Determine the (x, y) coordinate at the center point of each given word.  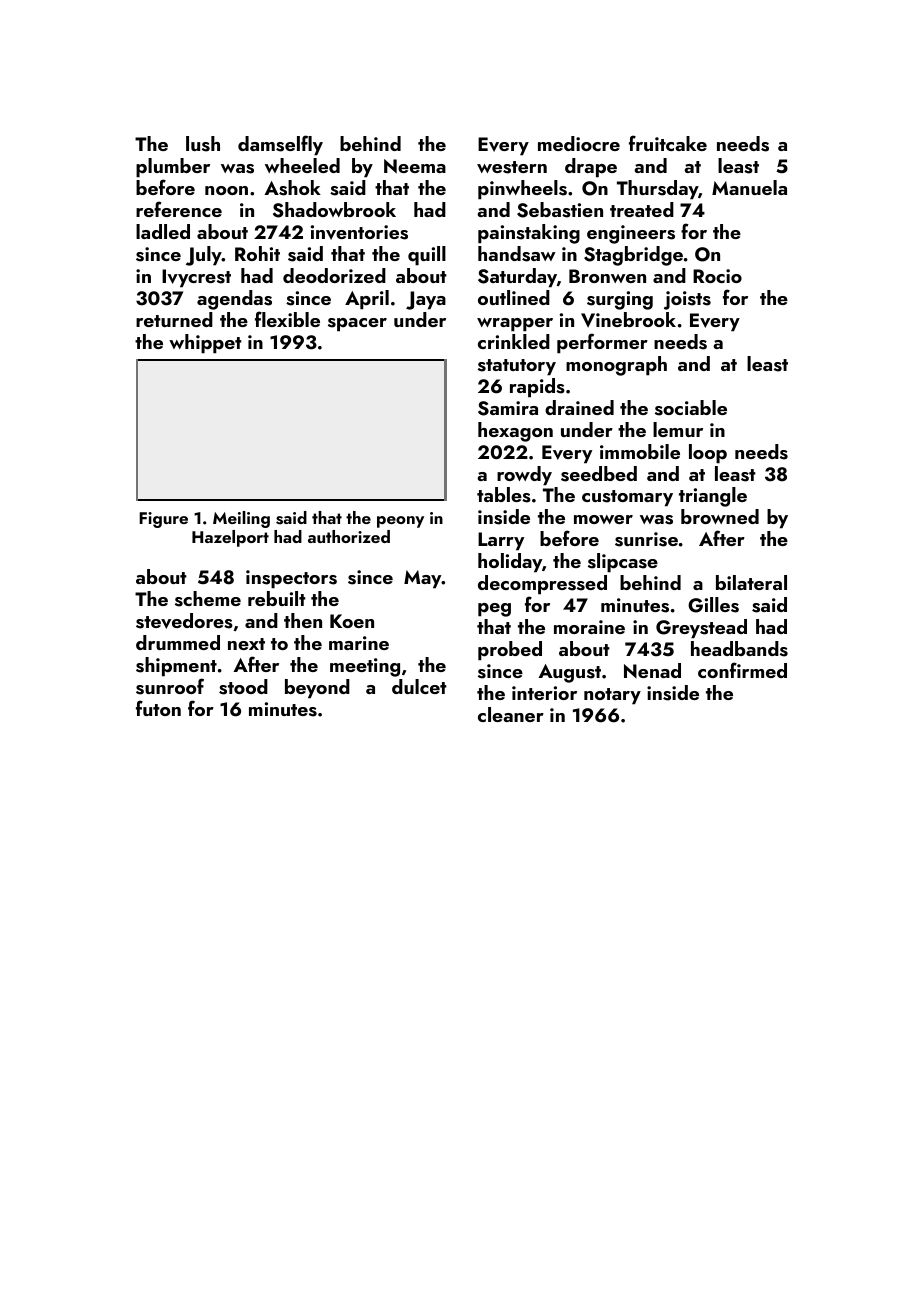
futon (158, 708)
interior (544, 693)
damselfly (280, 145)
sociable (691, 408)
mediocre (579, 143)
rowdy (524, 476)
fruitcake (668, 143)
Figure (163, 520)
